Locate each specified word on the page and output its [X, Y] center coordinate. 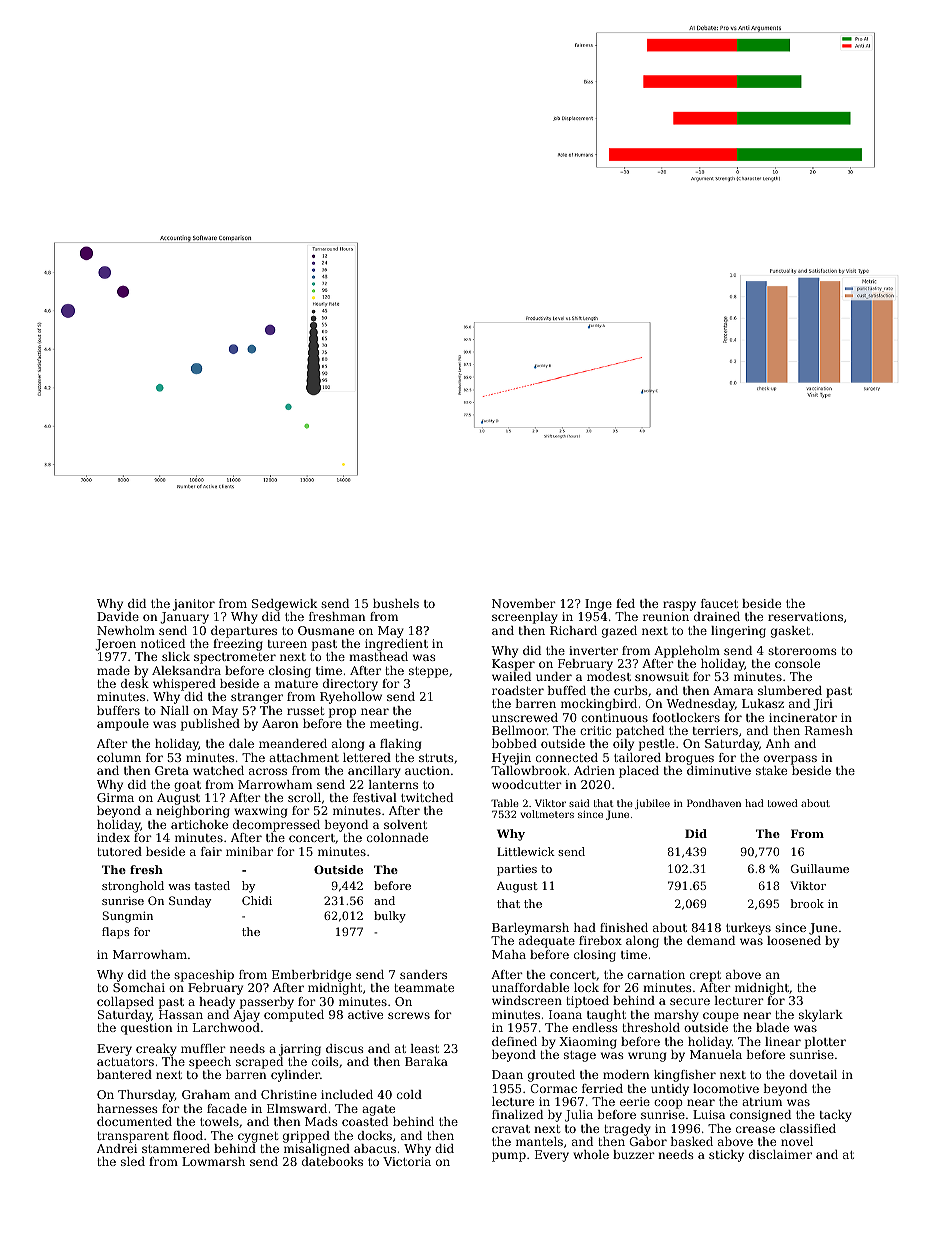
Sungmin [128, 917]
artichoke [199, 824]
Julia [579, 1116]
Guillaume [820, 868]
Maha [509, 954]
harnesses [127, 1108]
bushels [396, 603]
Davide [118, 616]
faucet [719, 603]
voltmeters [547, 814]
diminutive [719, 770]
